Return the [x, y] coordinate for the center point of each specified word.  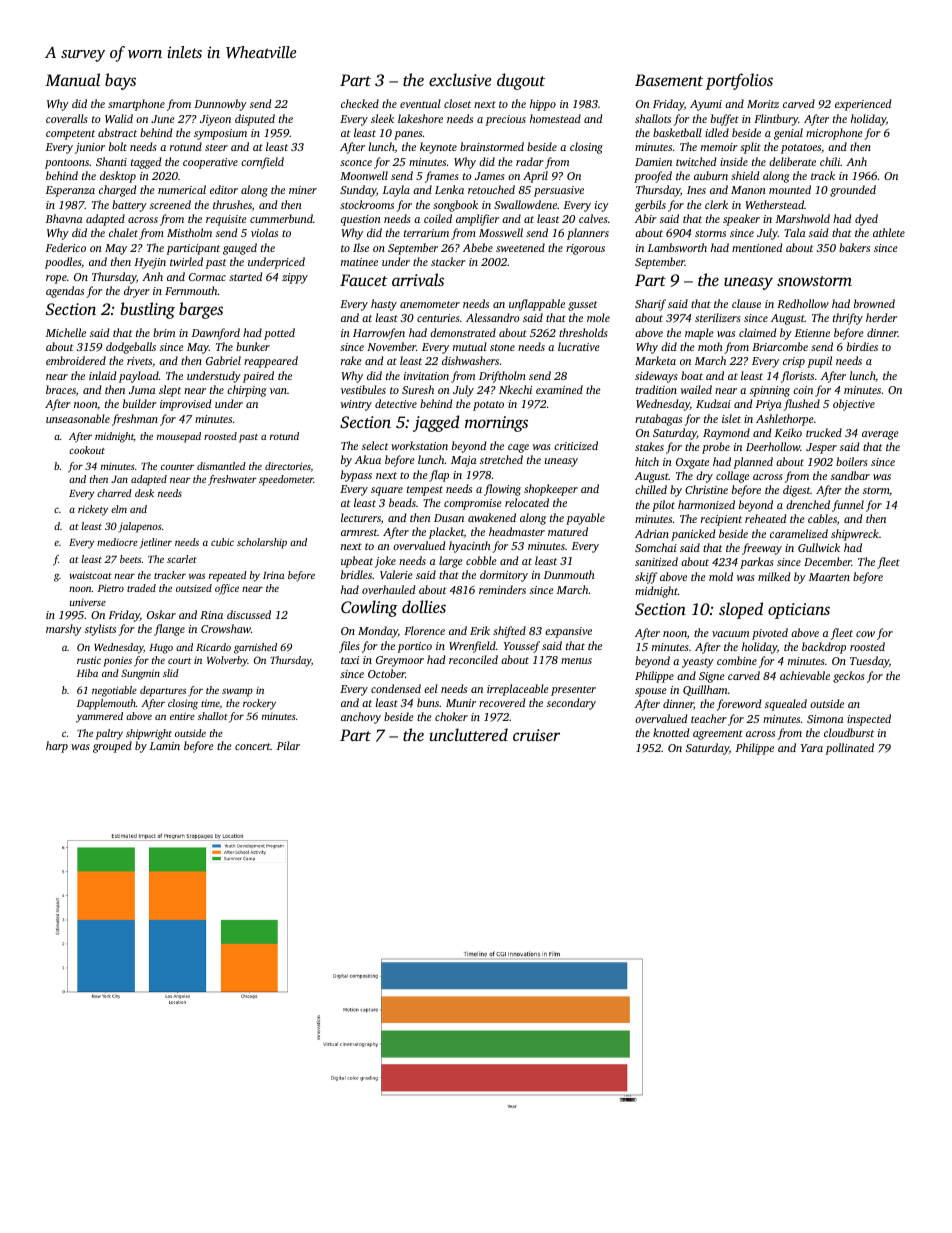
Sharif [650, 305]
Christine [706, 489]
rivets [139, 361]
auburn [711, 175]
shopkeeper [551, 490]
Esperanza [70, 191]
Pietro [111, 588]
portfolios [739, 81]
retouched [491, 189]
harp [57, 747]
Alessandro [493, 317]
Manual [72, 79]
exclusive [460, 79]
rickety [93, 510]
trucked [824, 432]
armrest [359, 532]
